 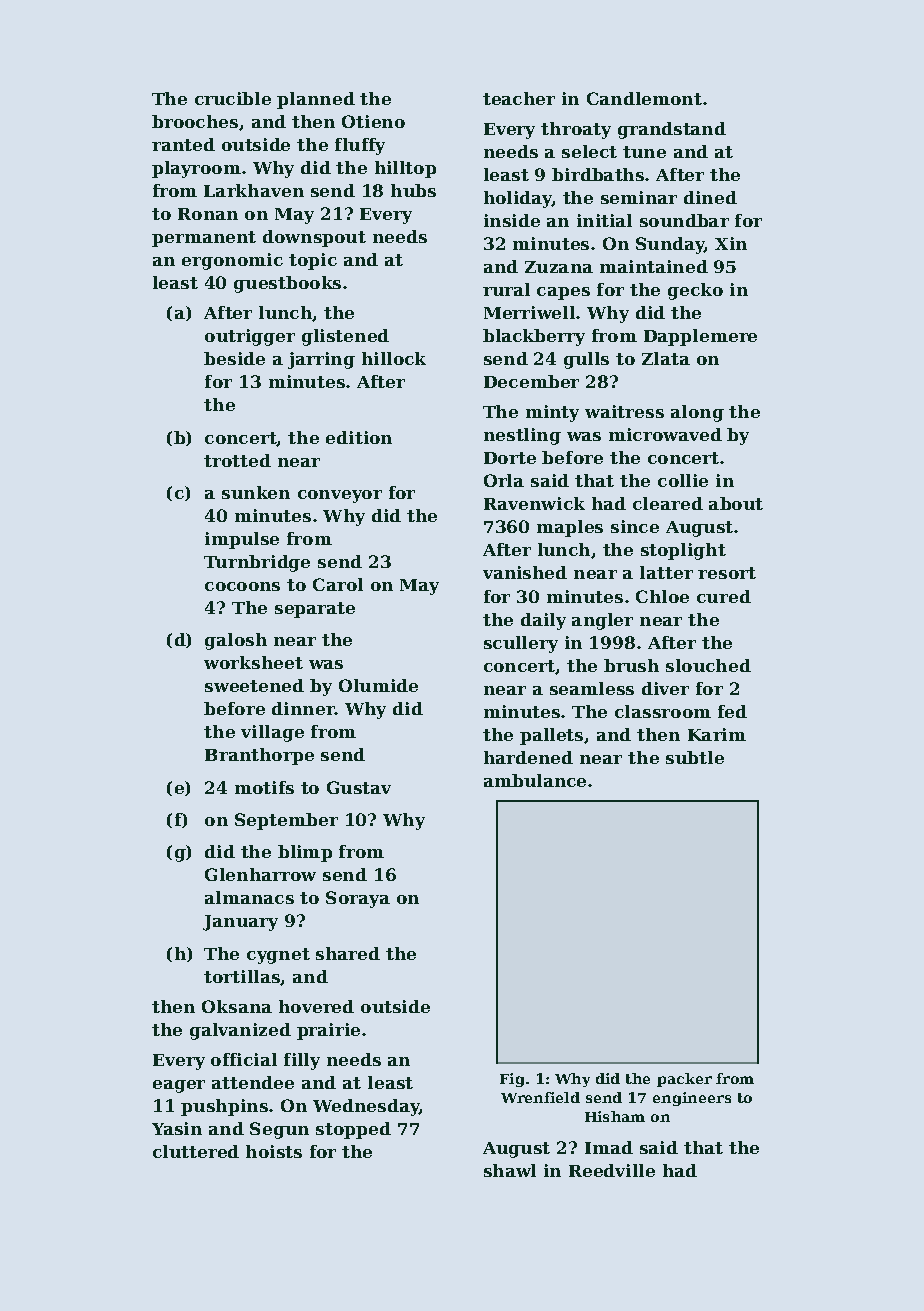 What do you see at coordinates (506, 289) in the image?
I see `rural` at bounding box center [506, 289].
